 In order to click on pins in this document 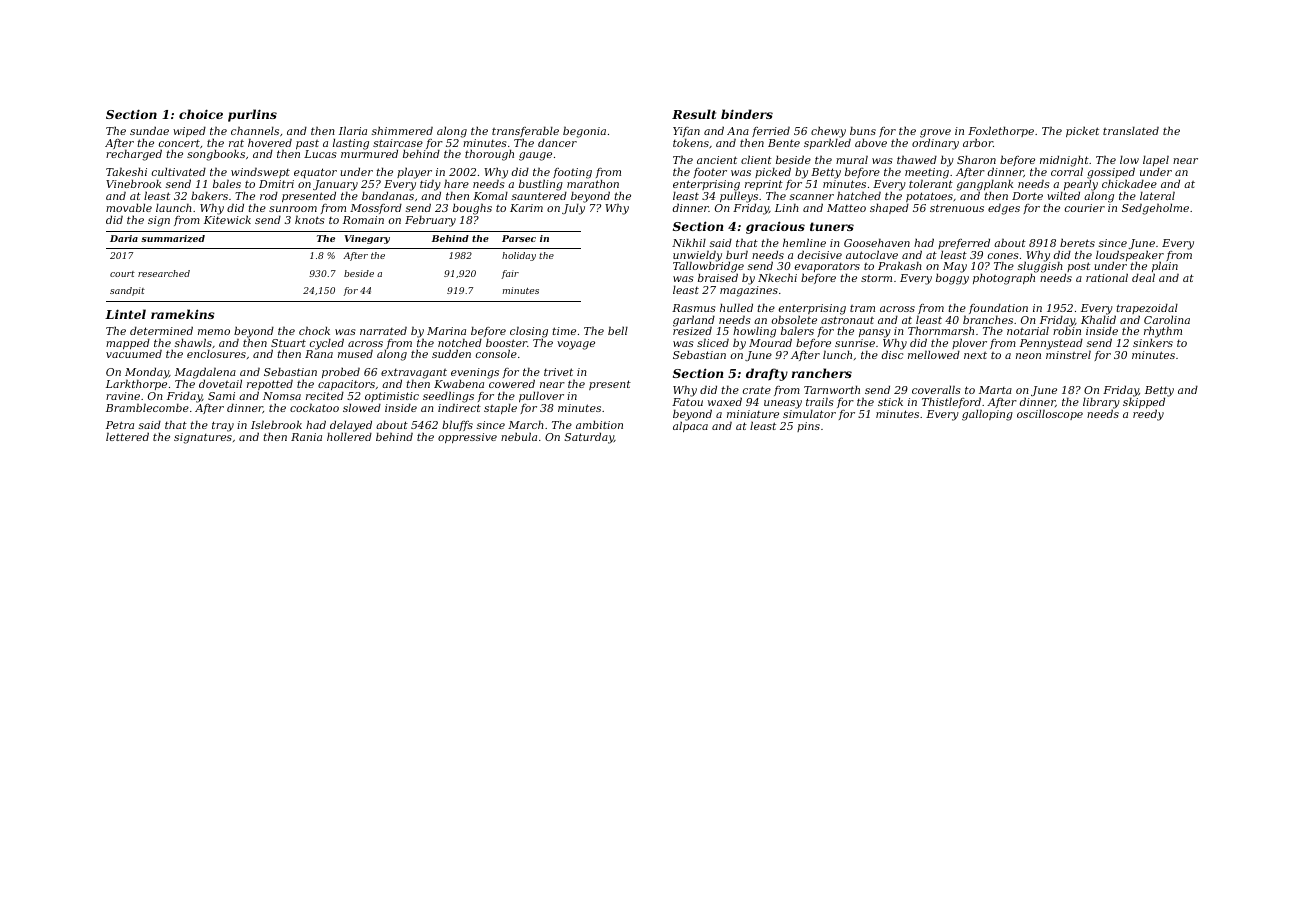, I will do `click(808, 427)`.
